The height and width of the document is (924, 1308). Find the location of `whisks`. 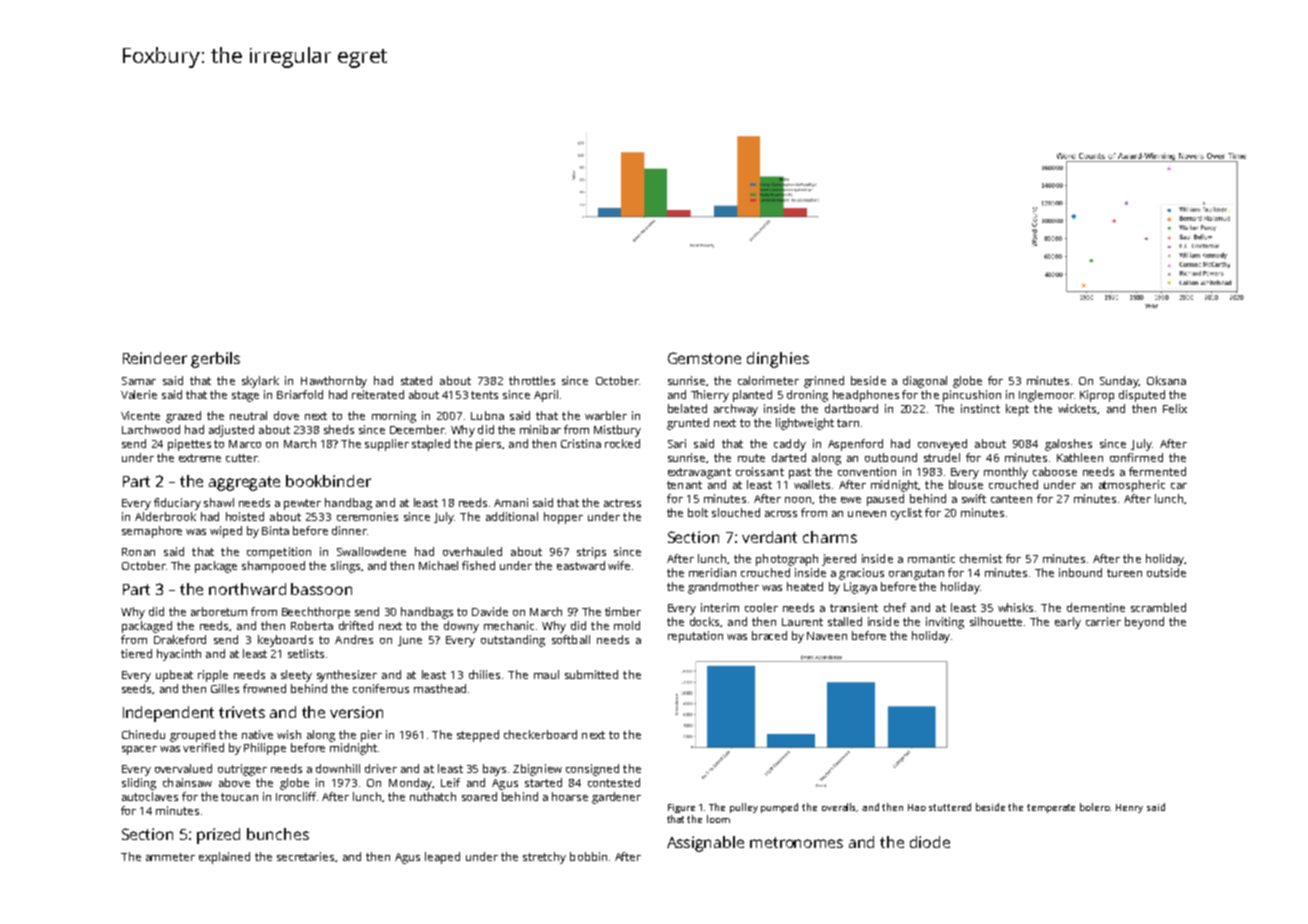

whisks is located at coordinates (1015, 607).
